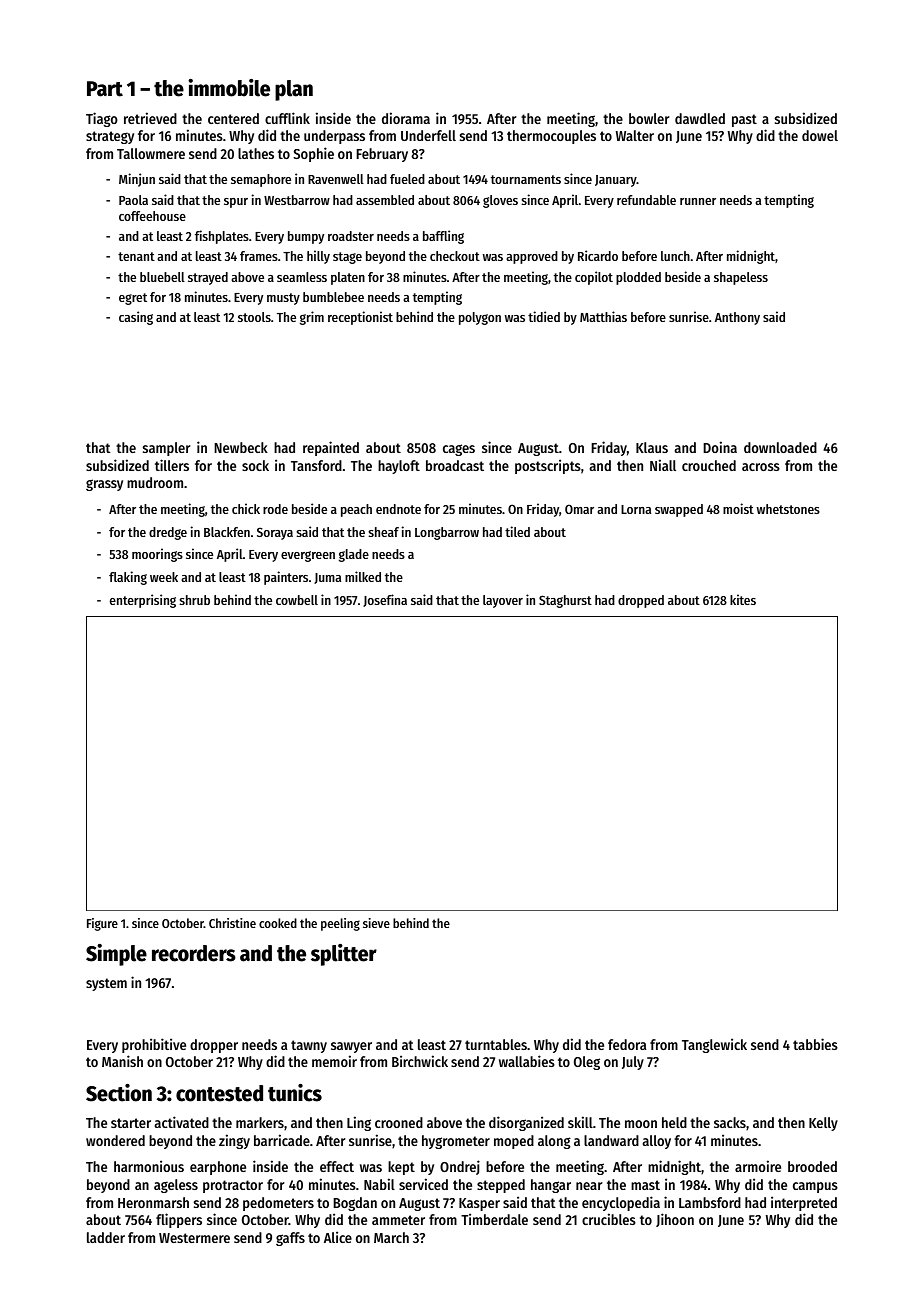  What do you see at coordinates (259, 256) in the screenshot?
I see `frames` at bounding box center [259, 256].
